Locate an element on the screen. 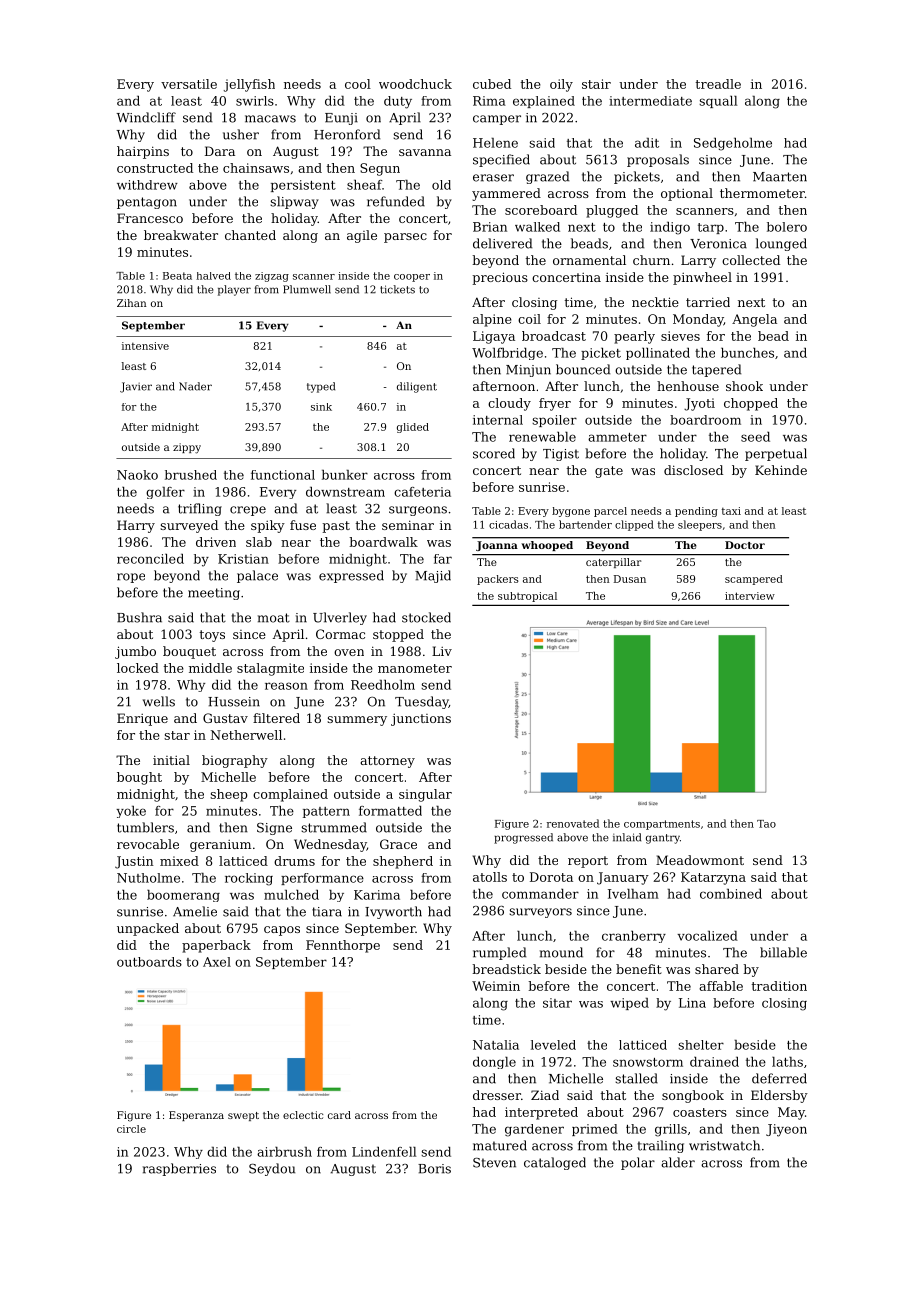 The image size is (924, 1308). Seydou is located at coordinates (272, 1169).
